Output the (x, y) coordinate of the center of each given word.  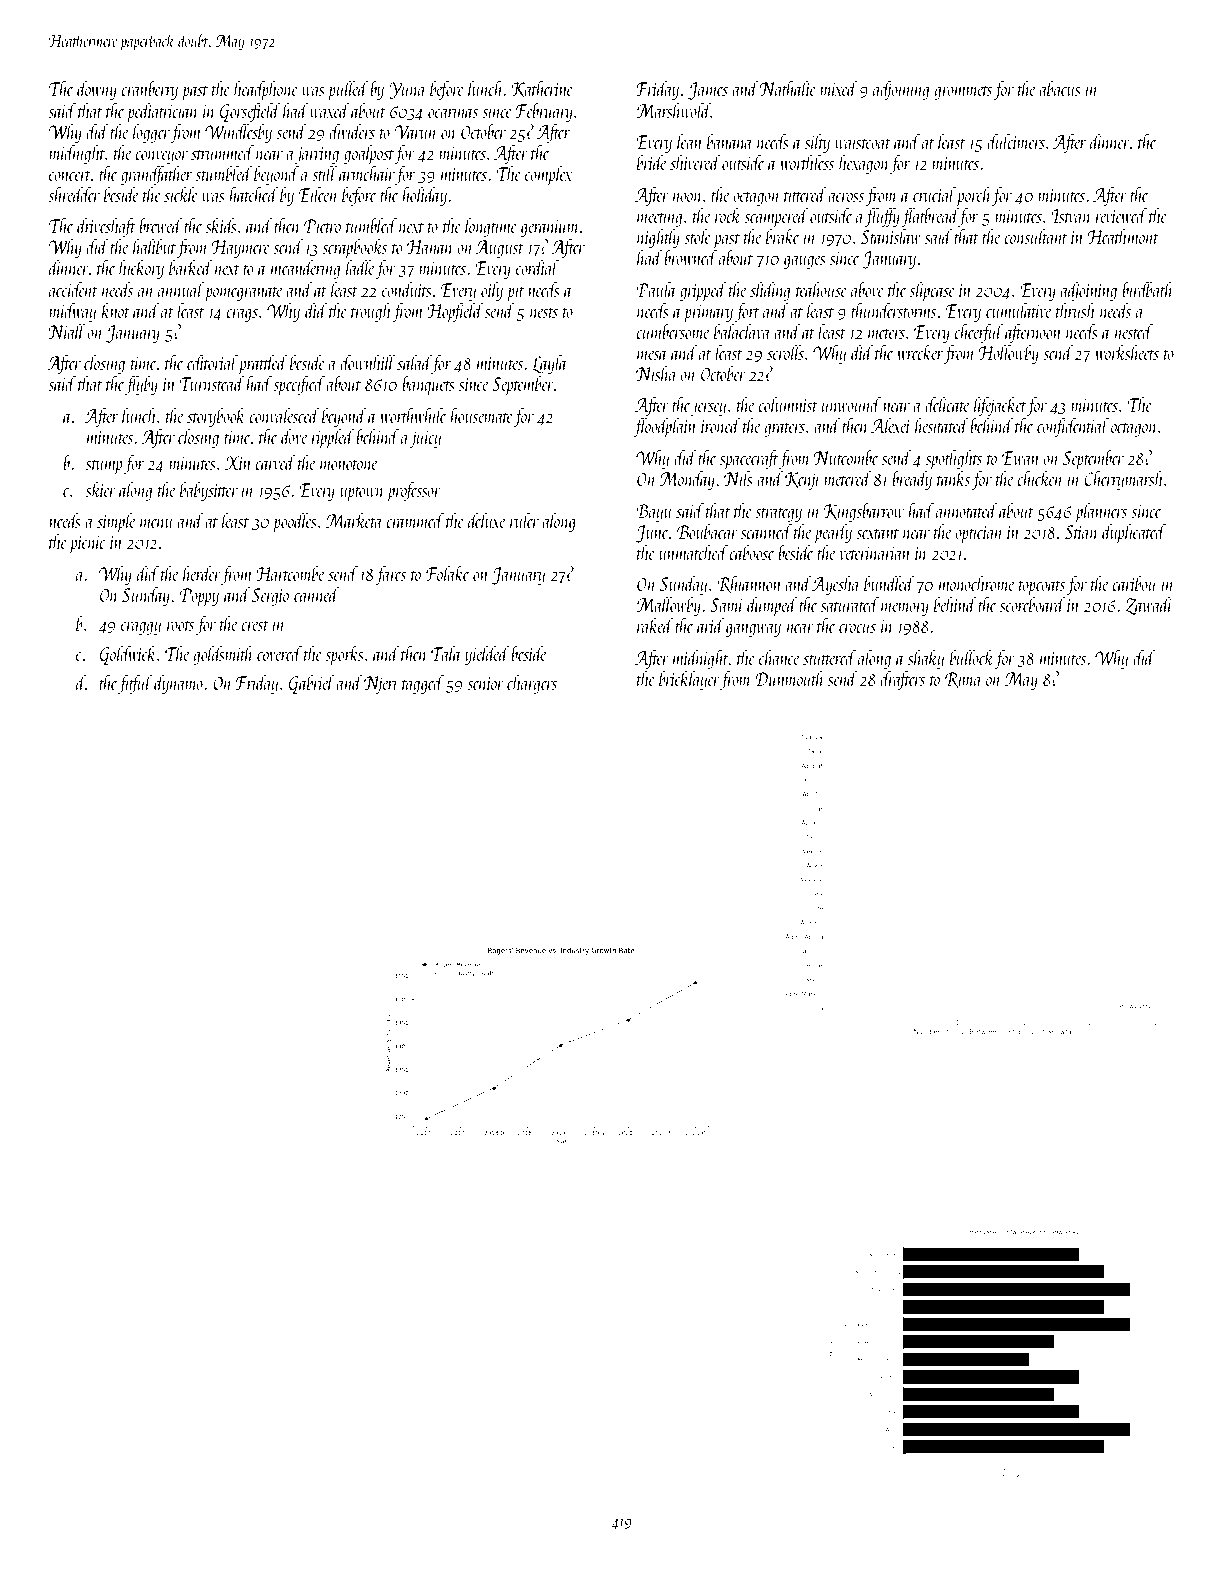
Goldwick (128, 655)
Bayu (654, 513)
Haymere (241, 249)
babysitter (209, 491)
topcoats (1042, 589)
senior (485, 683)
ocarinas (453, 111)
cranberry (149, 90)
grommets (963, 92)
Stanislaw (891, 236)
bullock (972, 657)
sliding (770, 291)
